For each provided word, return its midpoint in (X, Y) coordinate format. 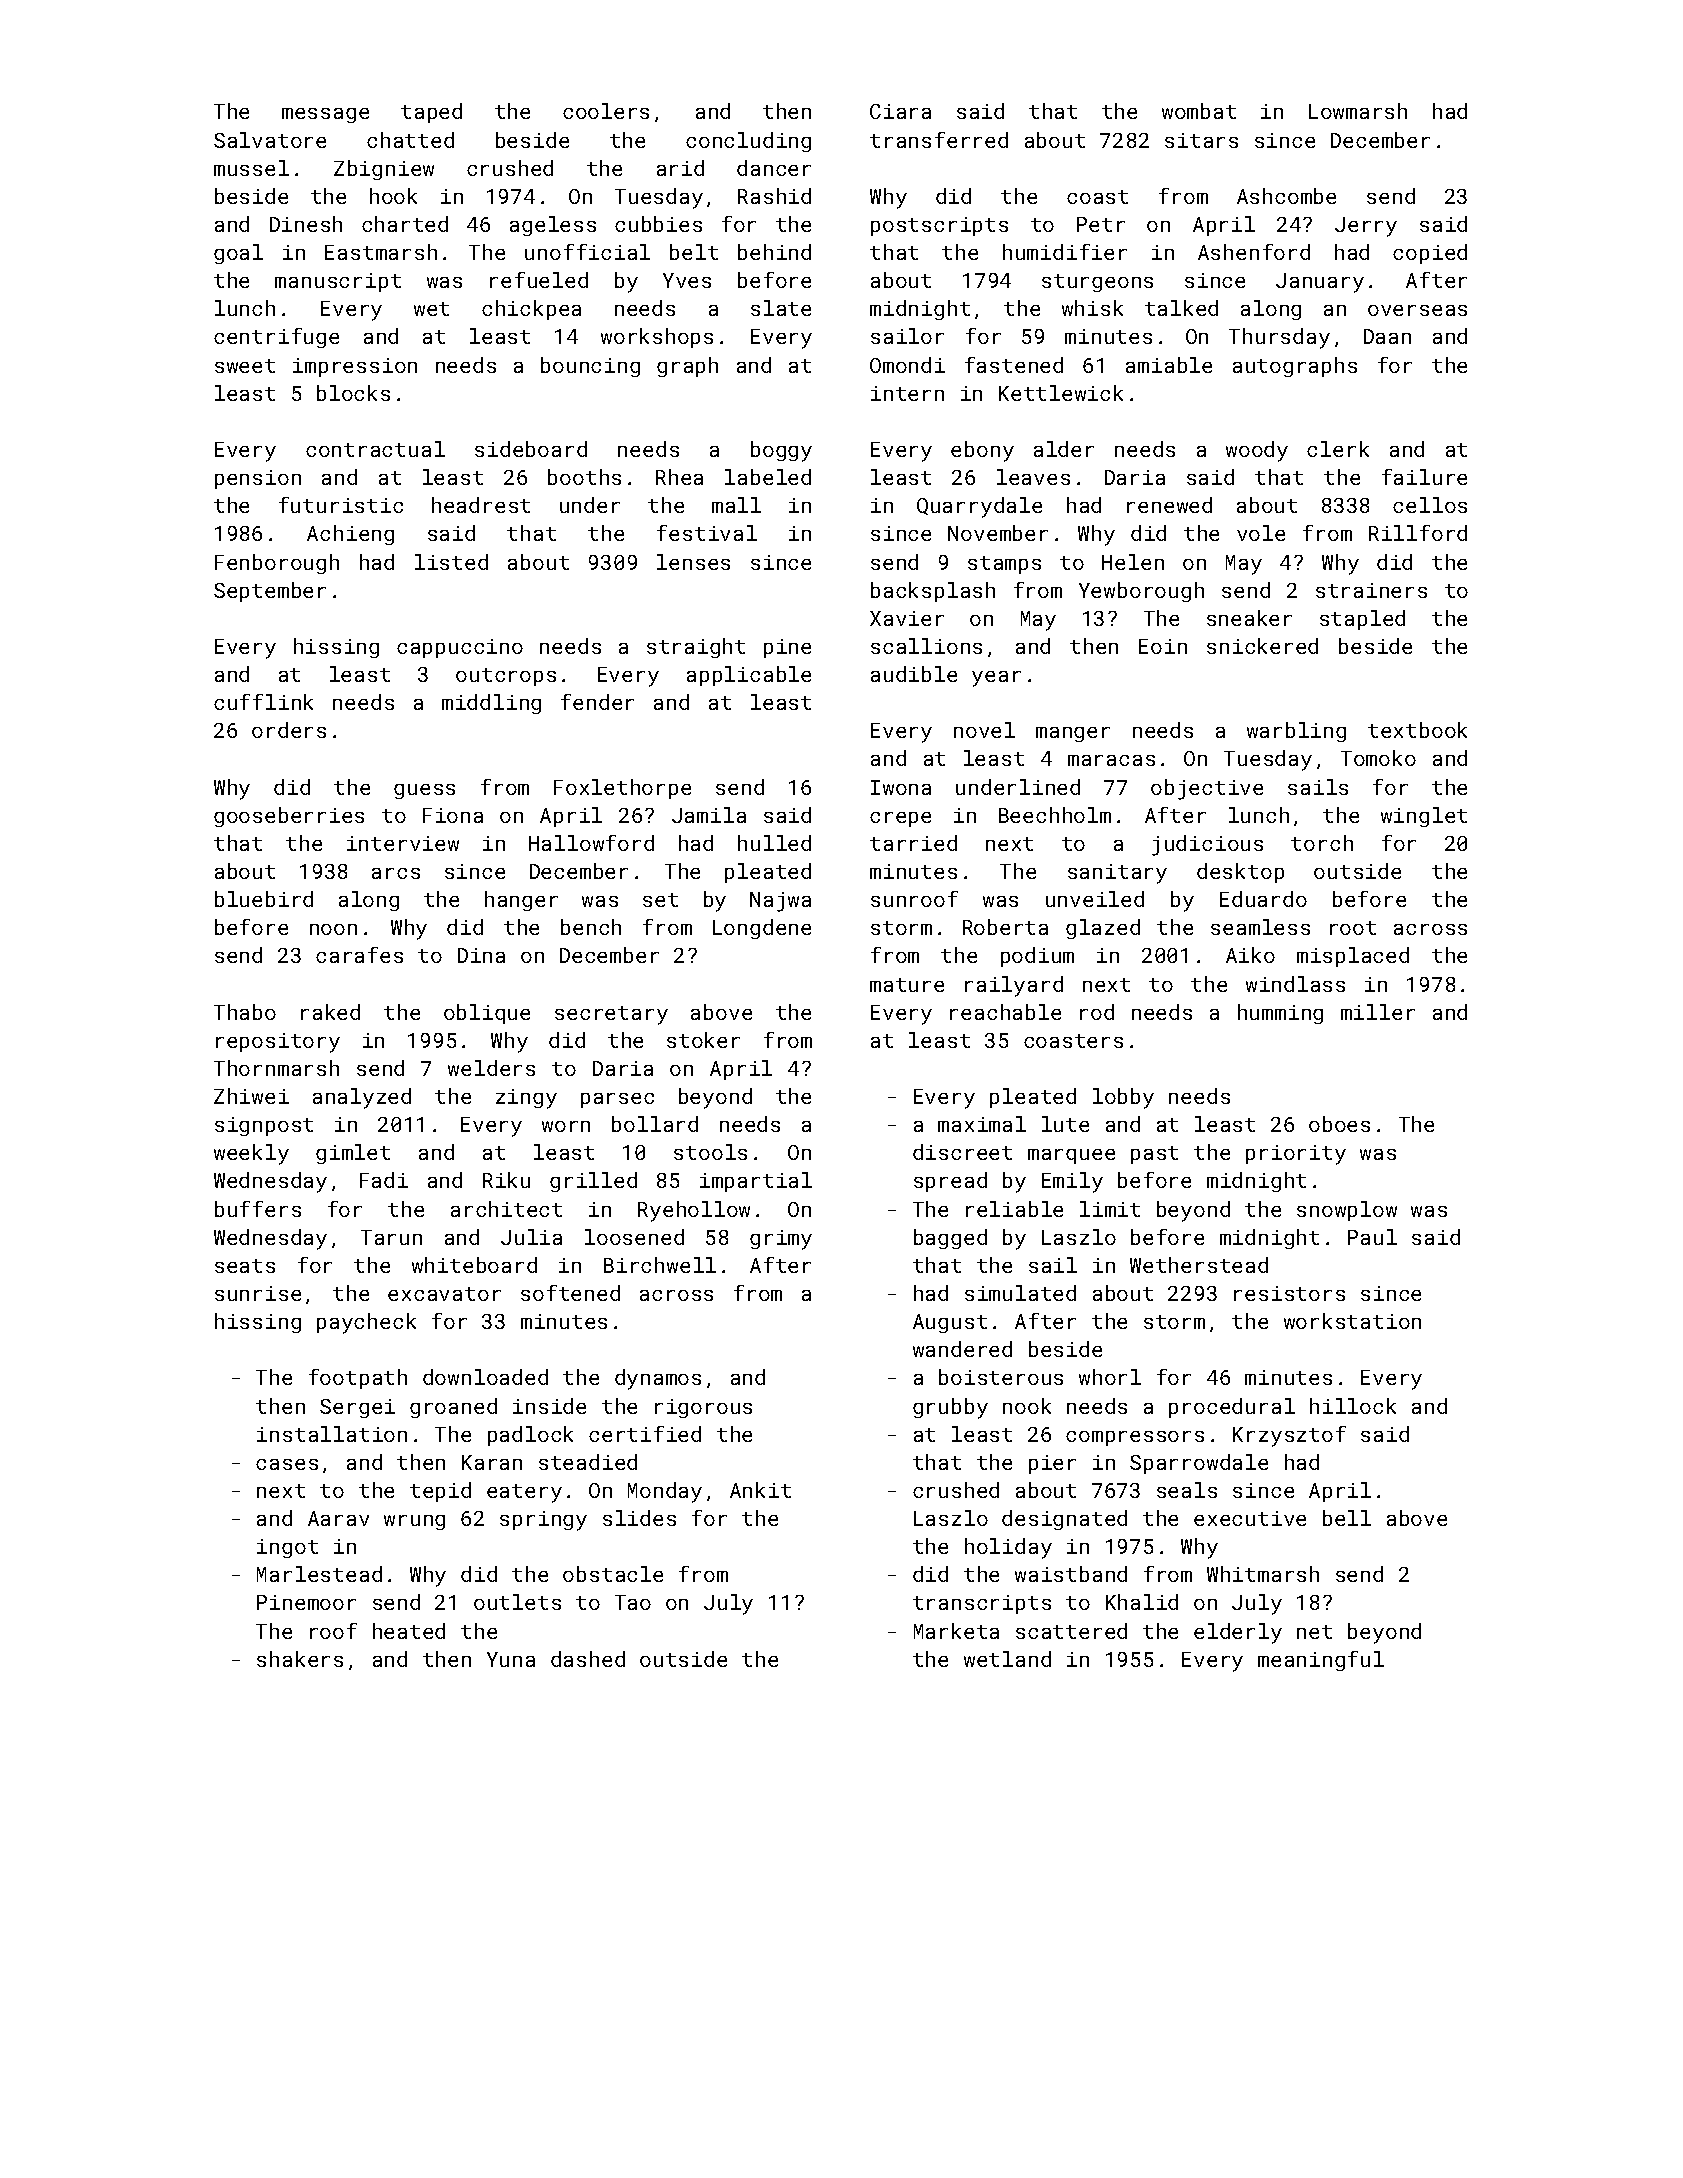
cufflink (263, 702)
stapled (1362, 620)
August (950, 1323)
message (325, 115)
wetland (1007, 1659)
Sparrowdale (1199, 1464)
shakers (300, 1659)
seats (245, 1266)
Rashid (774, 196)
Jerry (1366, 227)
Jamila (709, 815)
